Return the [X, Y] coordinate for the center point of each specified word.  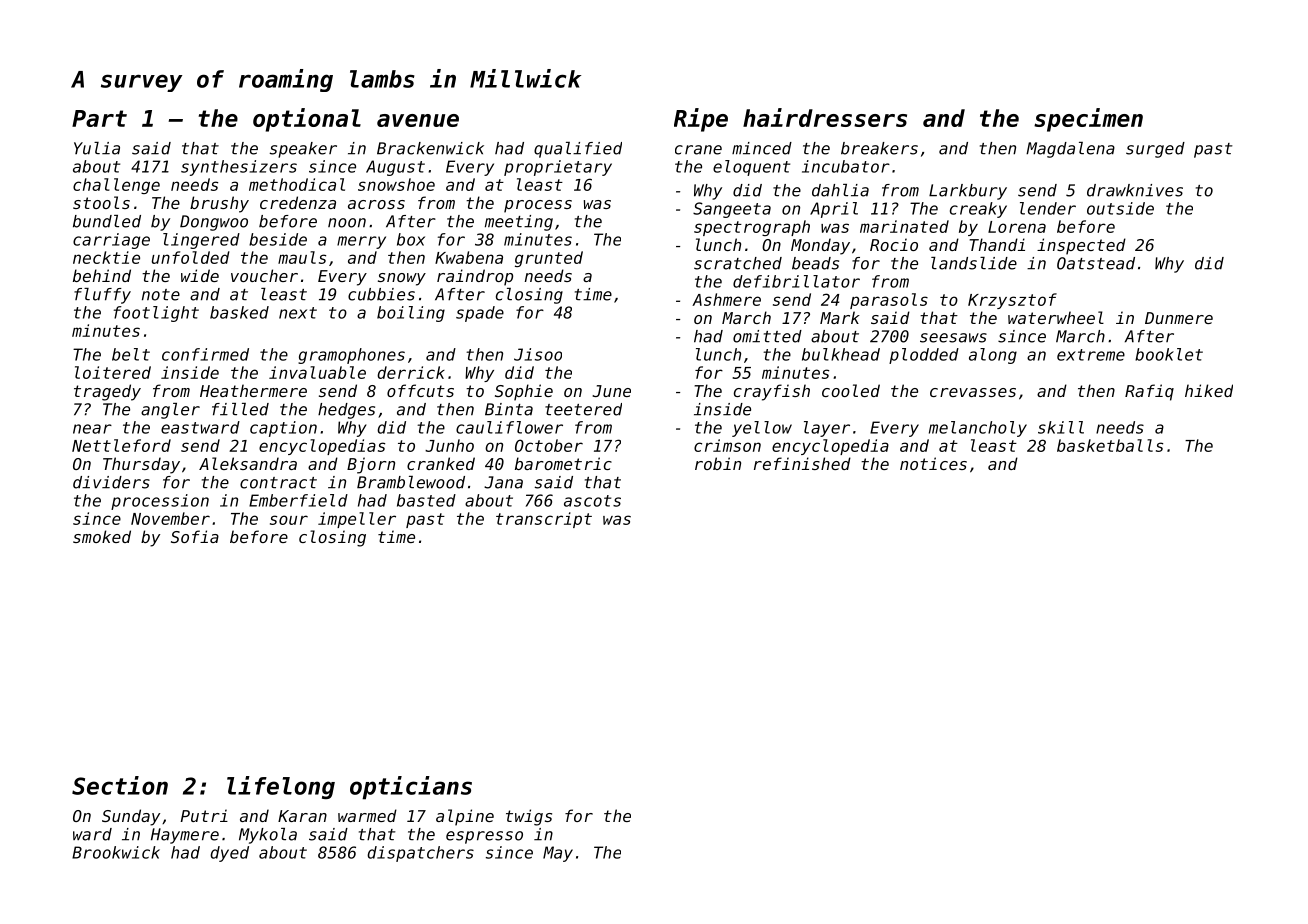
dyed [229, 854]
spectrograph [752, 228]
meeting [519, 223]
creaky [978, 210]
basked [239, 312]
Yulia [97, 148]
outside [1120, 208]
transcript [544, 520]
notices [933, 463]
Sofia [195, 536]
